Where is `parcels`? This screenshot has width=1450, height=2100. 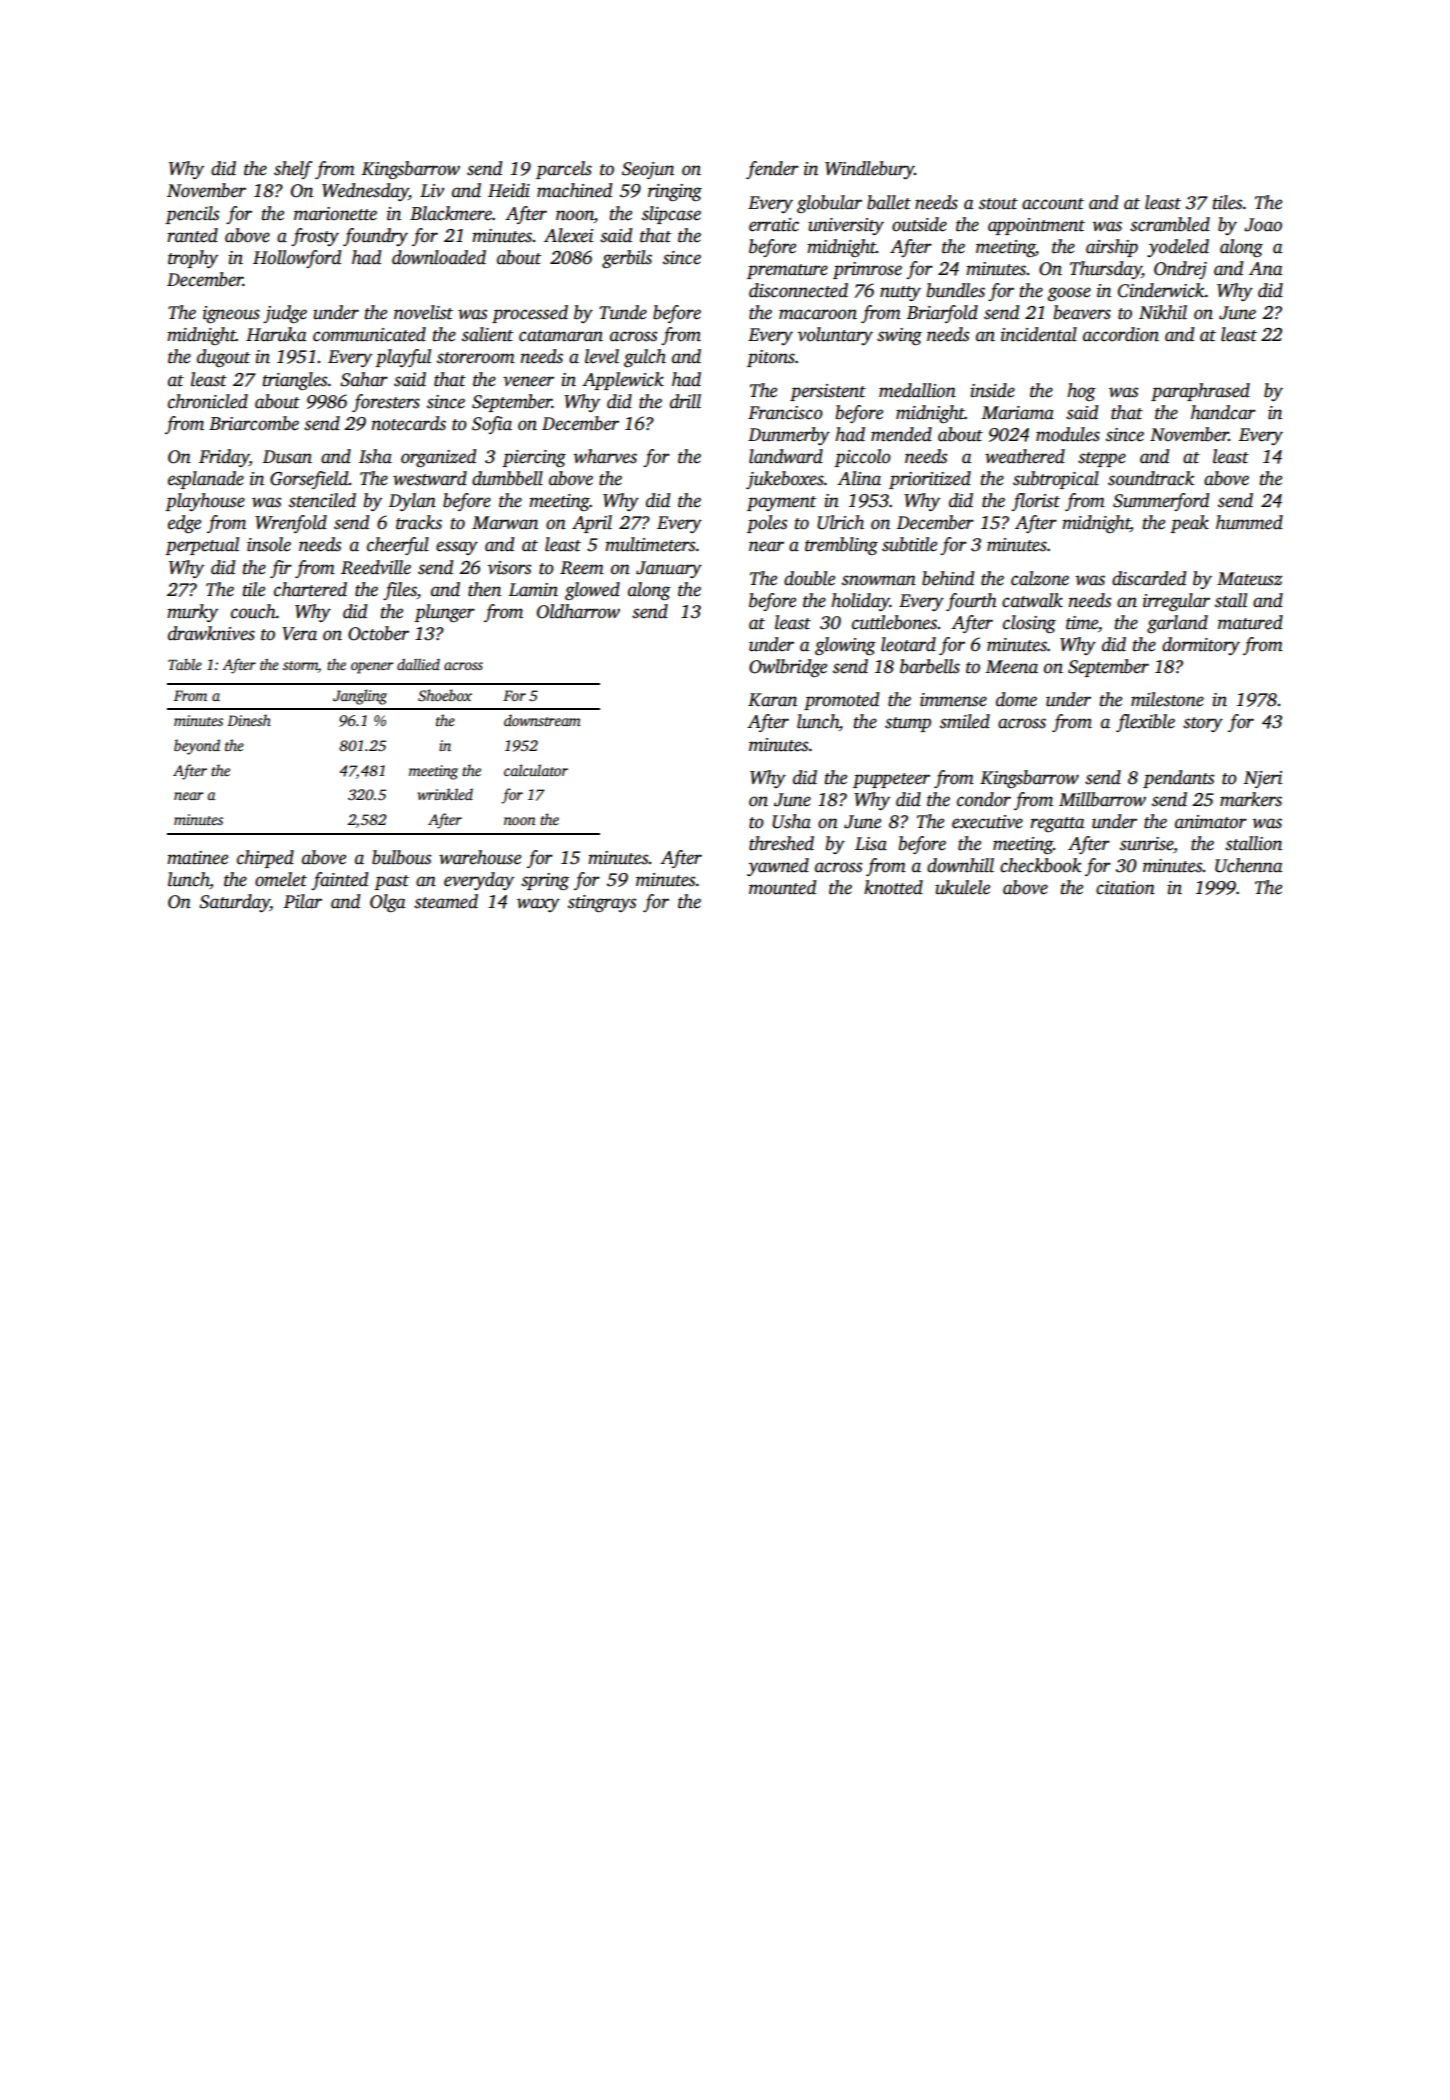 parcels is located at coordinates (564, 170).
